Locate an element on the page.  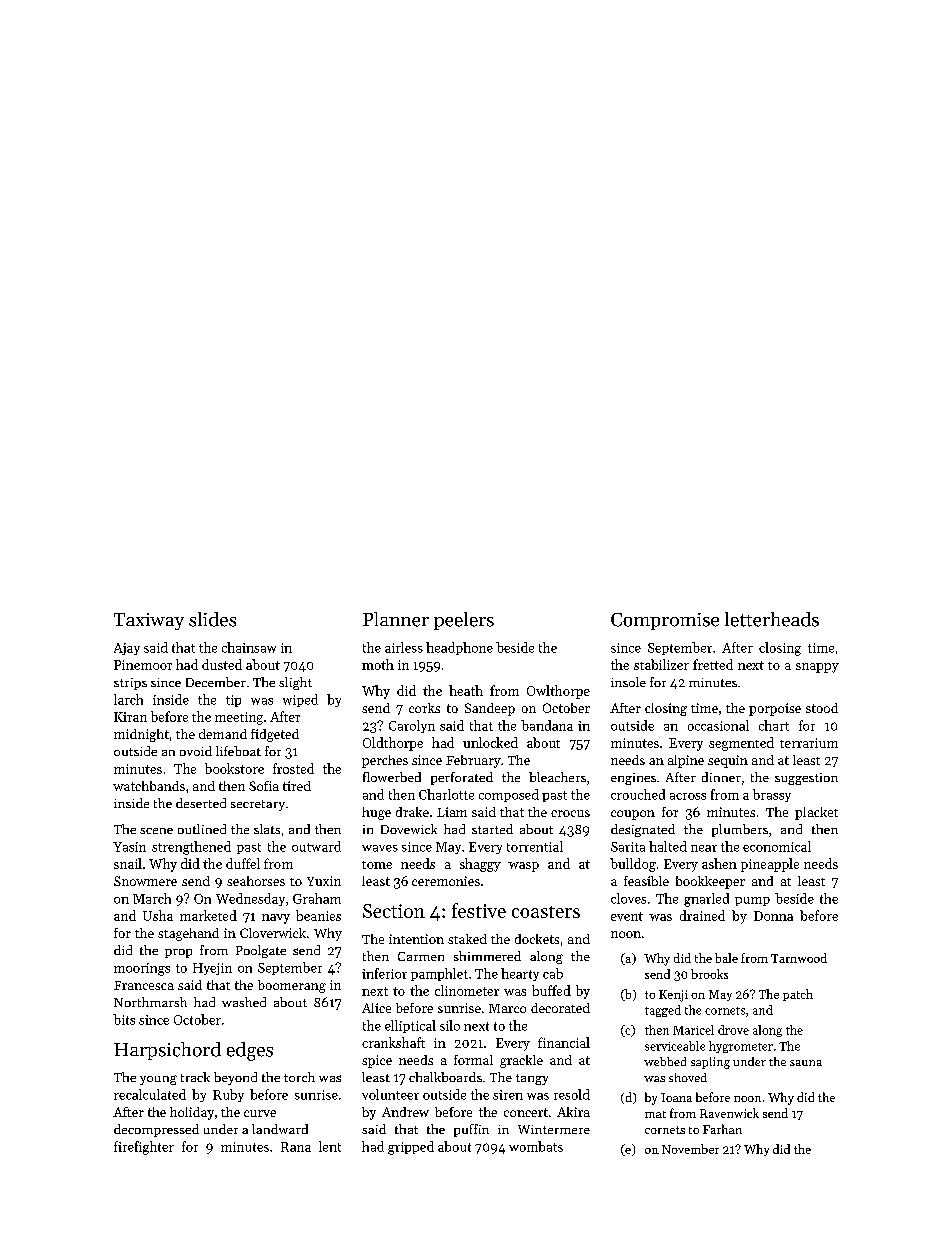
sequin is located at coordinates (728, 761).
